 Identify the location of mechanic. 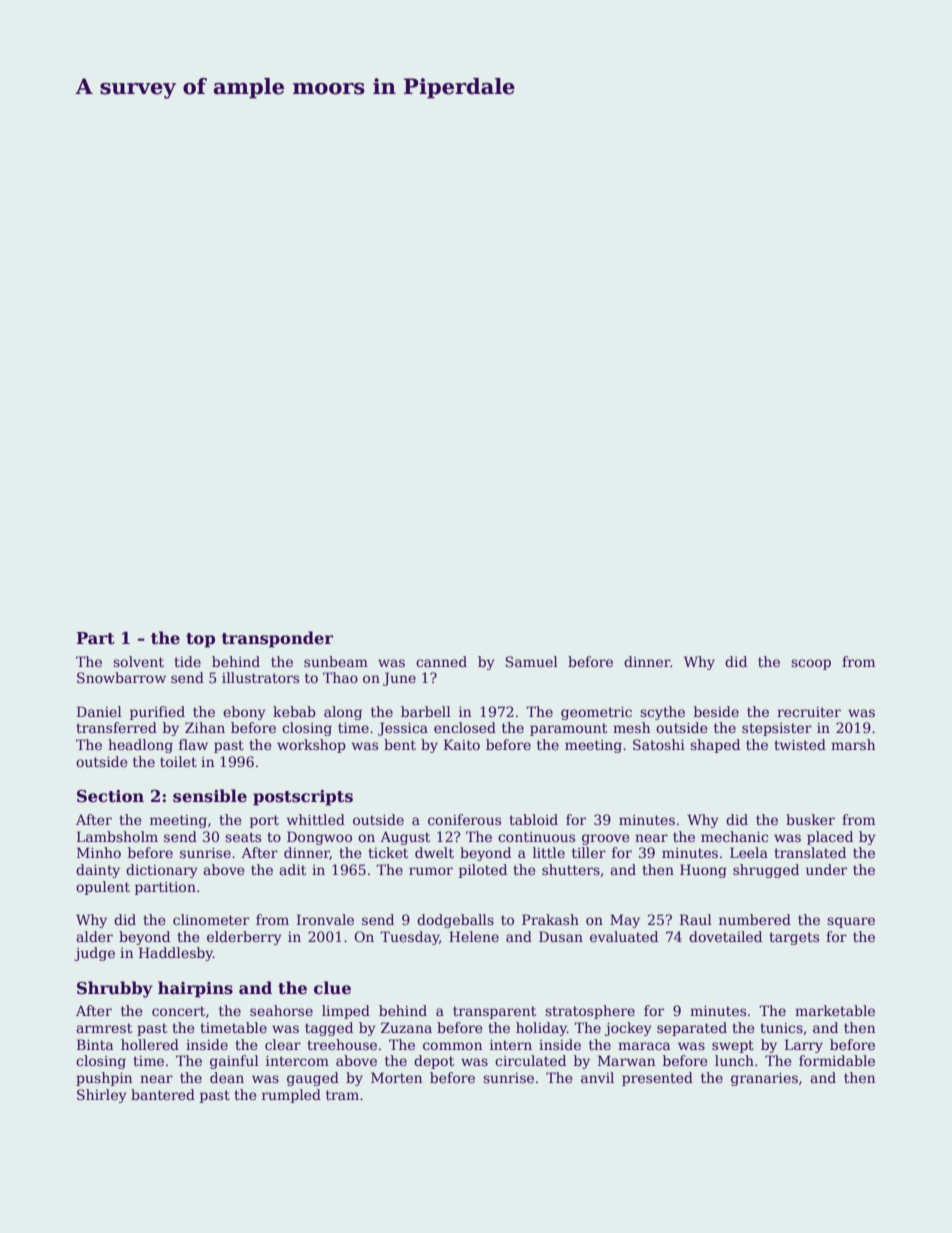
(734, 836).
